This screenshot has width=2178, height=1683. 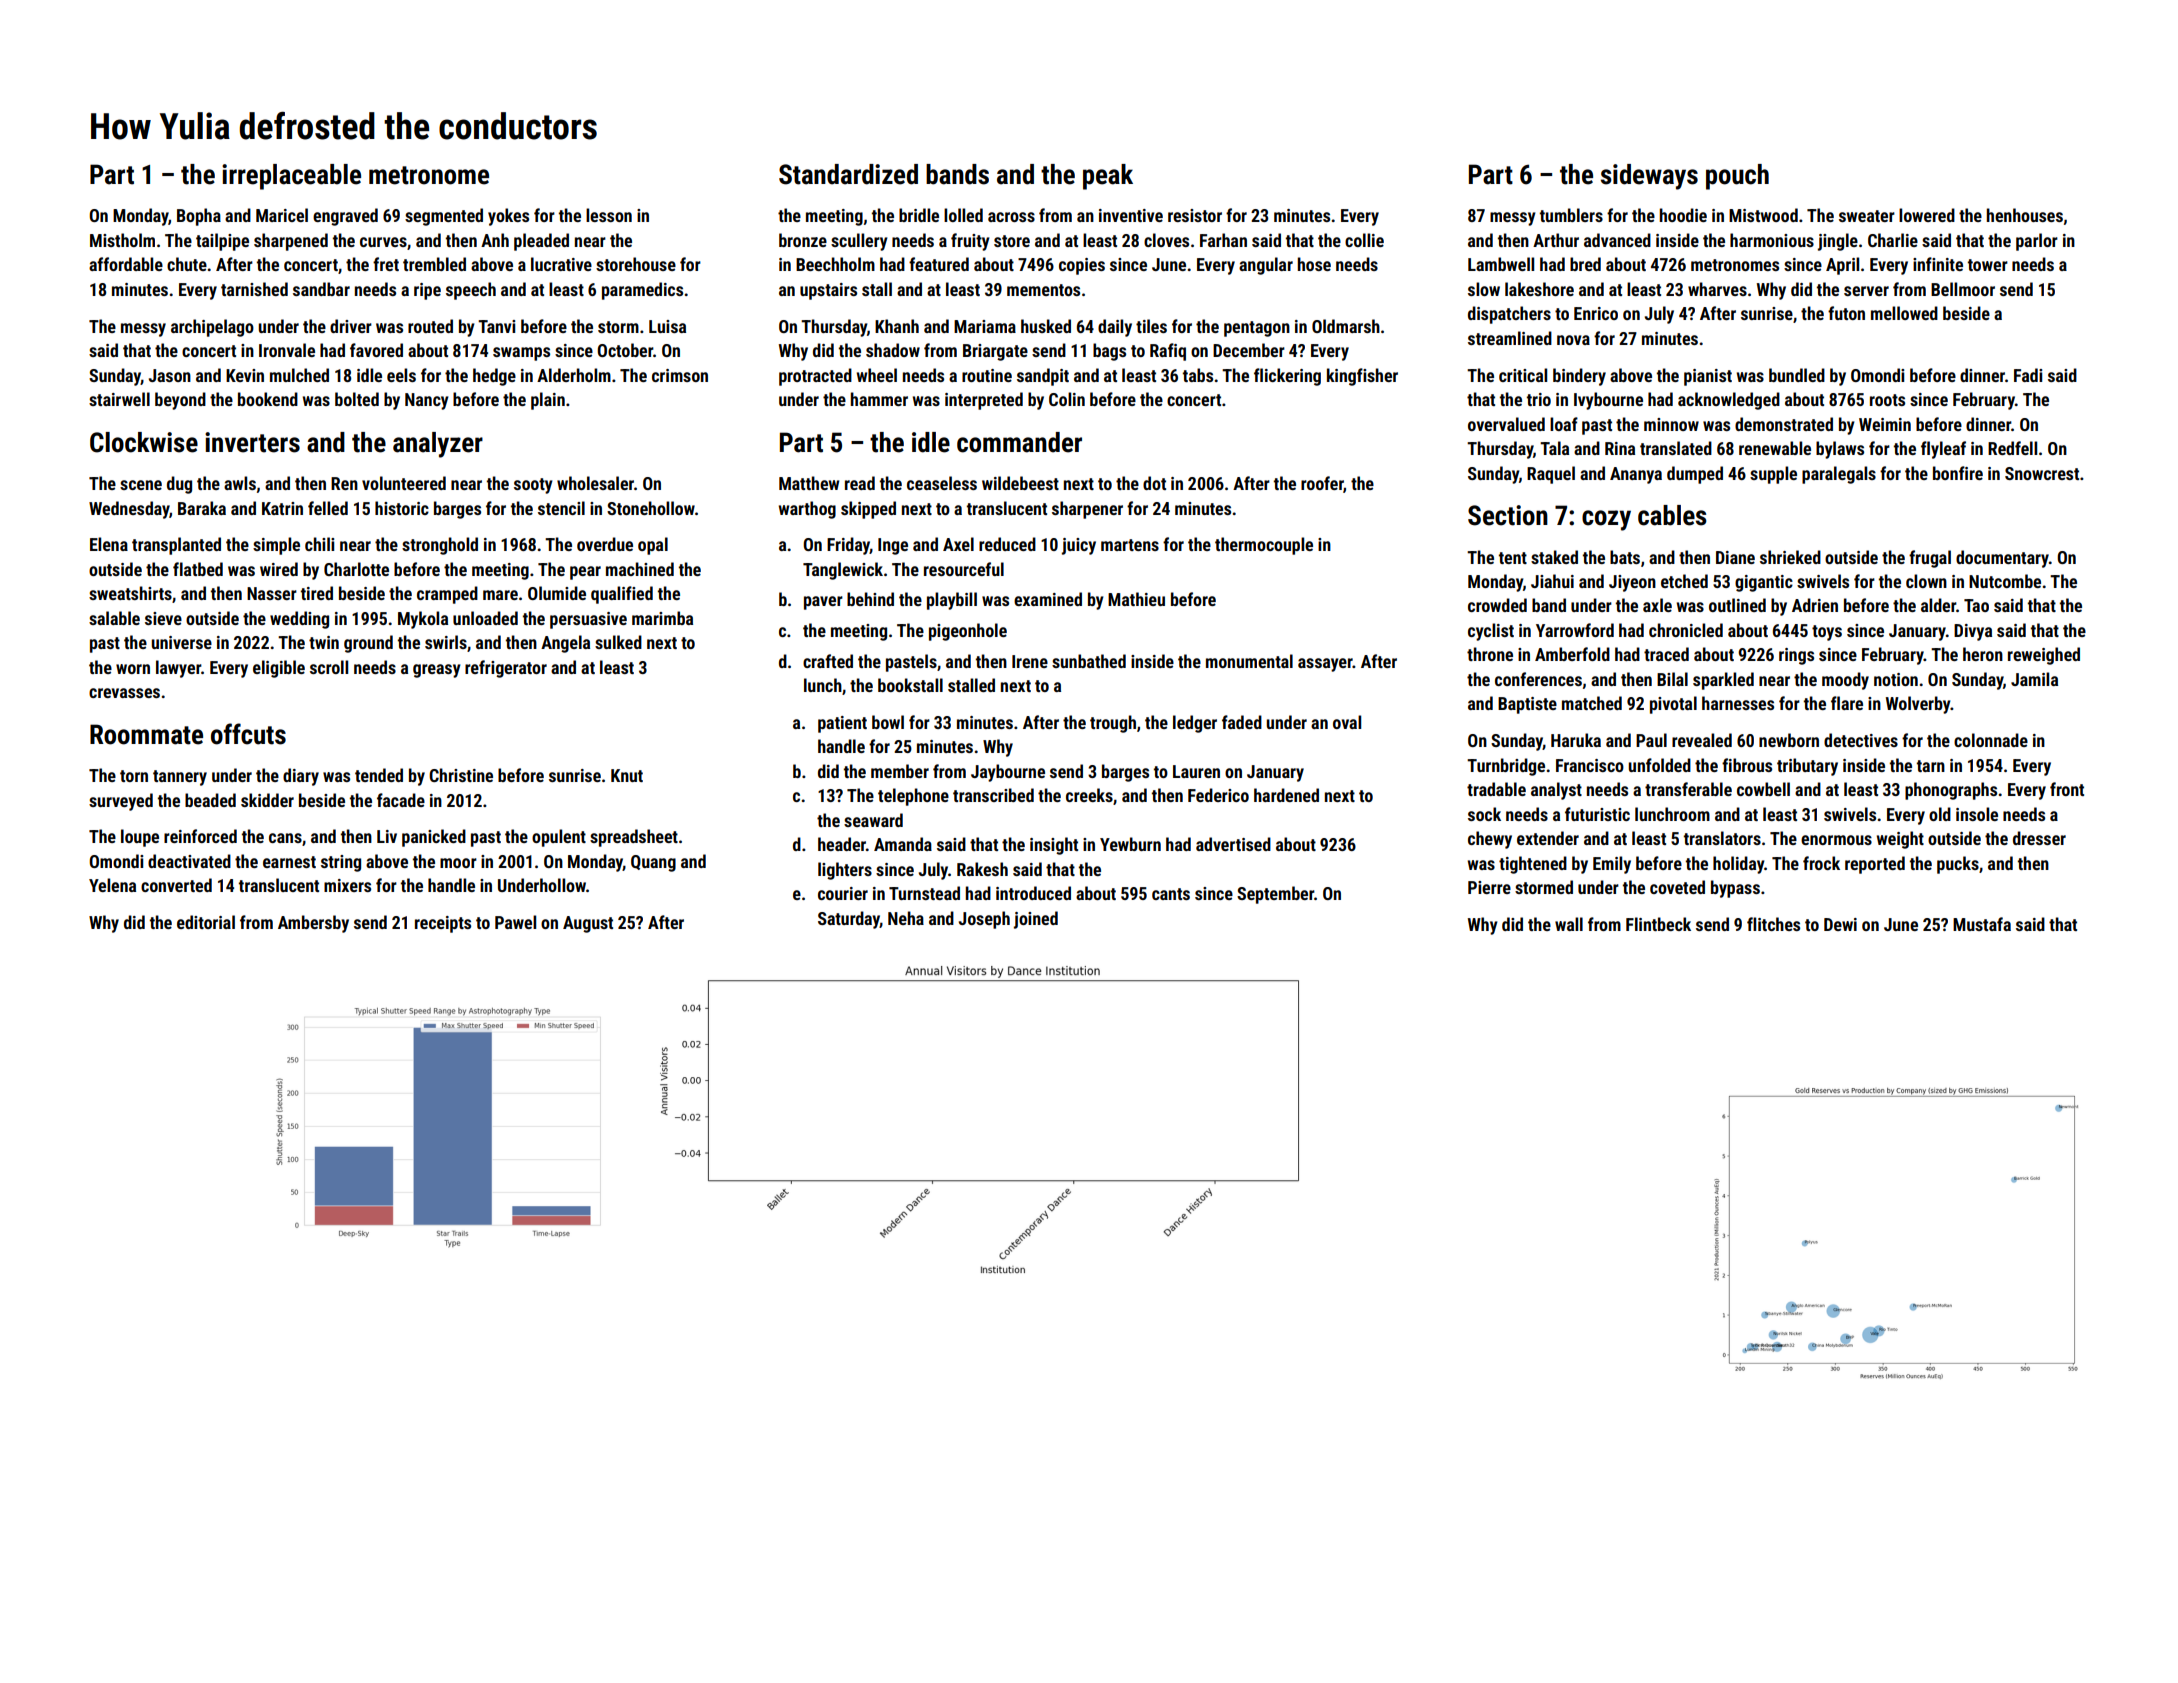 What do you see at coordinates (291, 177) in the screenshot?
I see `irreplaceable` at bounding box center [291, 177].
